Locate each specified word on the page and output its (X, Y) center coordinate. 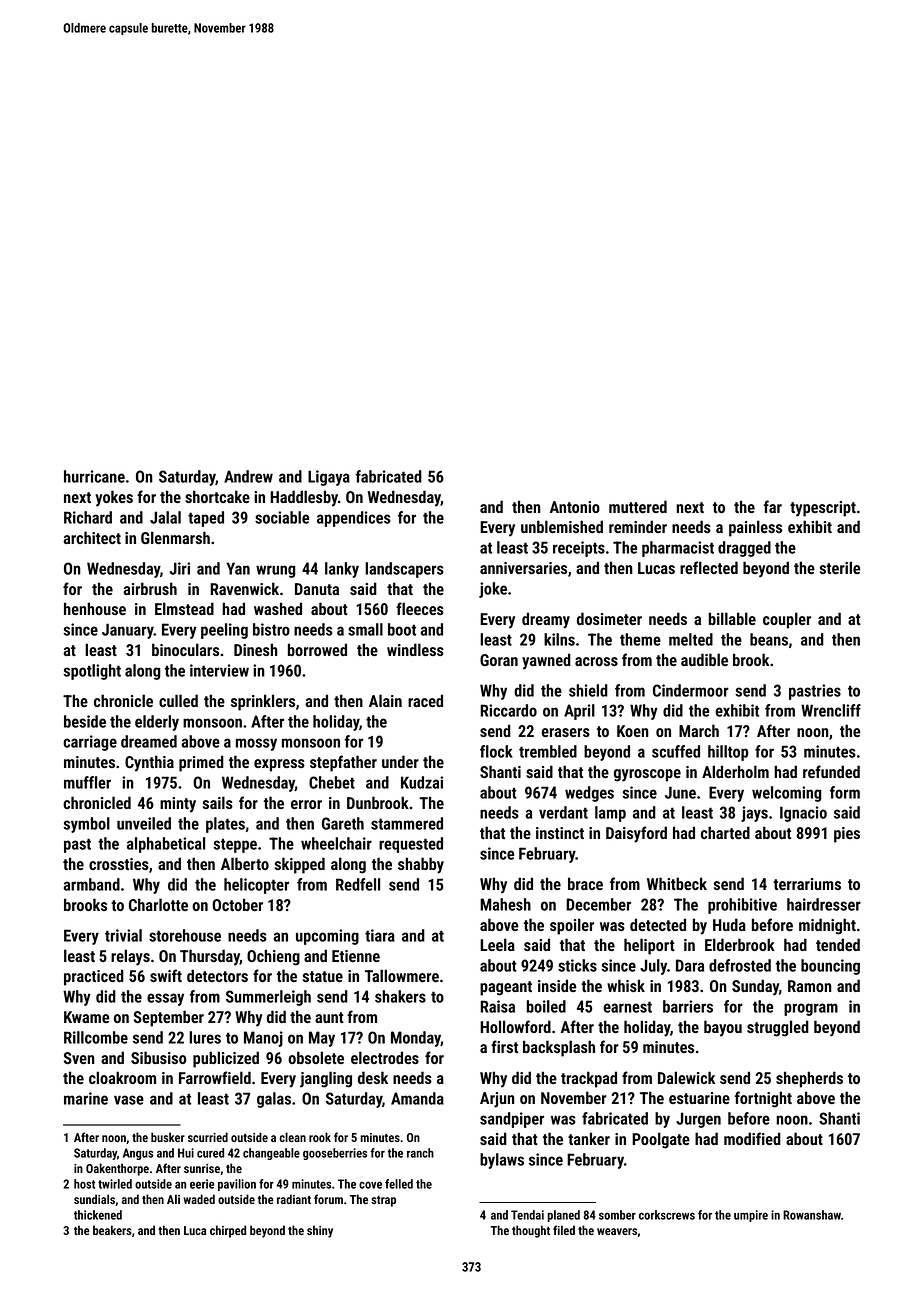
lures (205, 1037)
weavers (617, 1231)
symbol (86, 825)
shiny (320, 1231)
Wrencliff (831, 710)
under (400, 761)
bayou (723, 1028)
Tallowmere (402, 975)
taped (206, 519)
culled (178, 700)
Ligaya (329, 478)
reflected (709, 567)
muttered (638, 506)
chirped (228, 1231)
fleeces (420, 608)
